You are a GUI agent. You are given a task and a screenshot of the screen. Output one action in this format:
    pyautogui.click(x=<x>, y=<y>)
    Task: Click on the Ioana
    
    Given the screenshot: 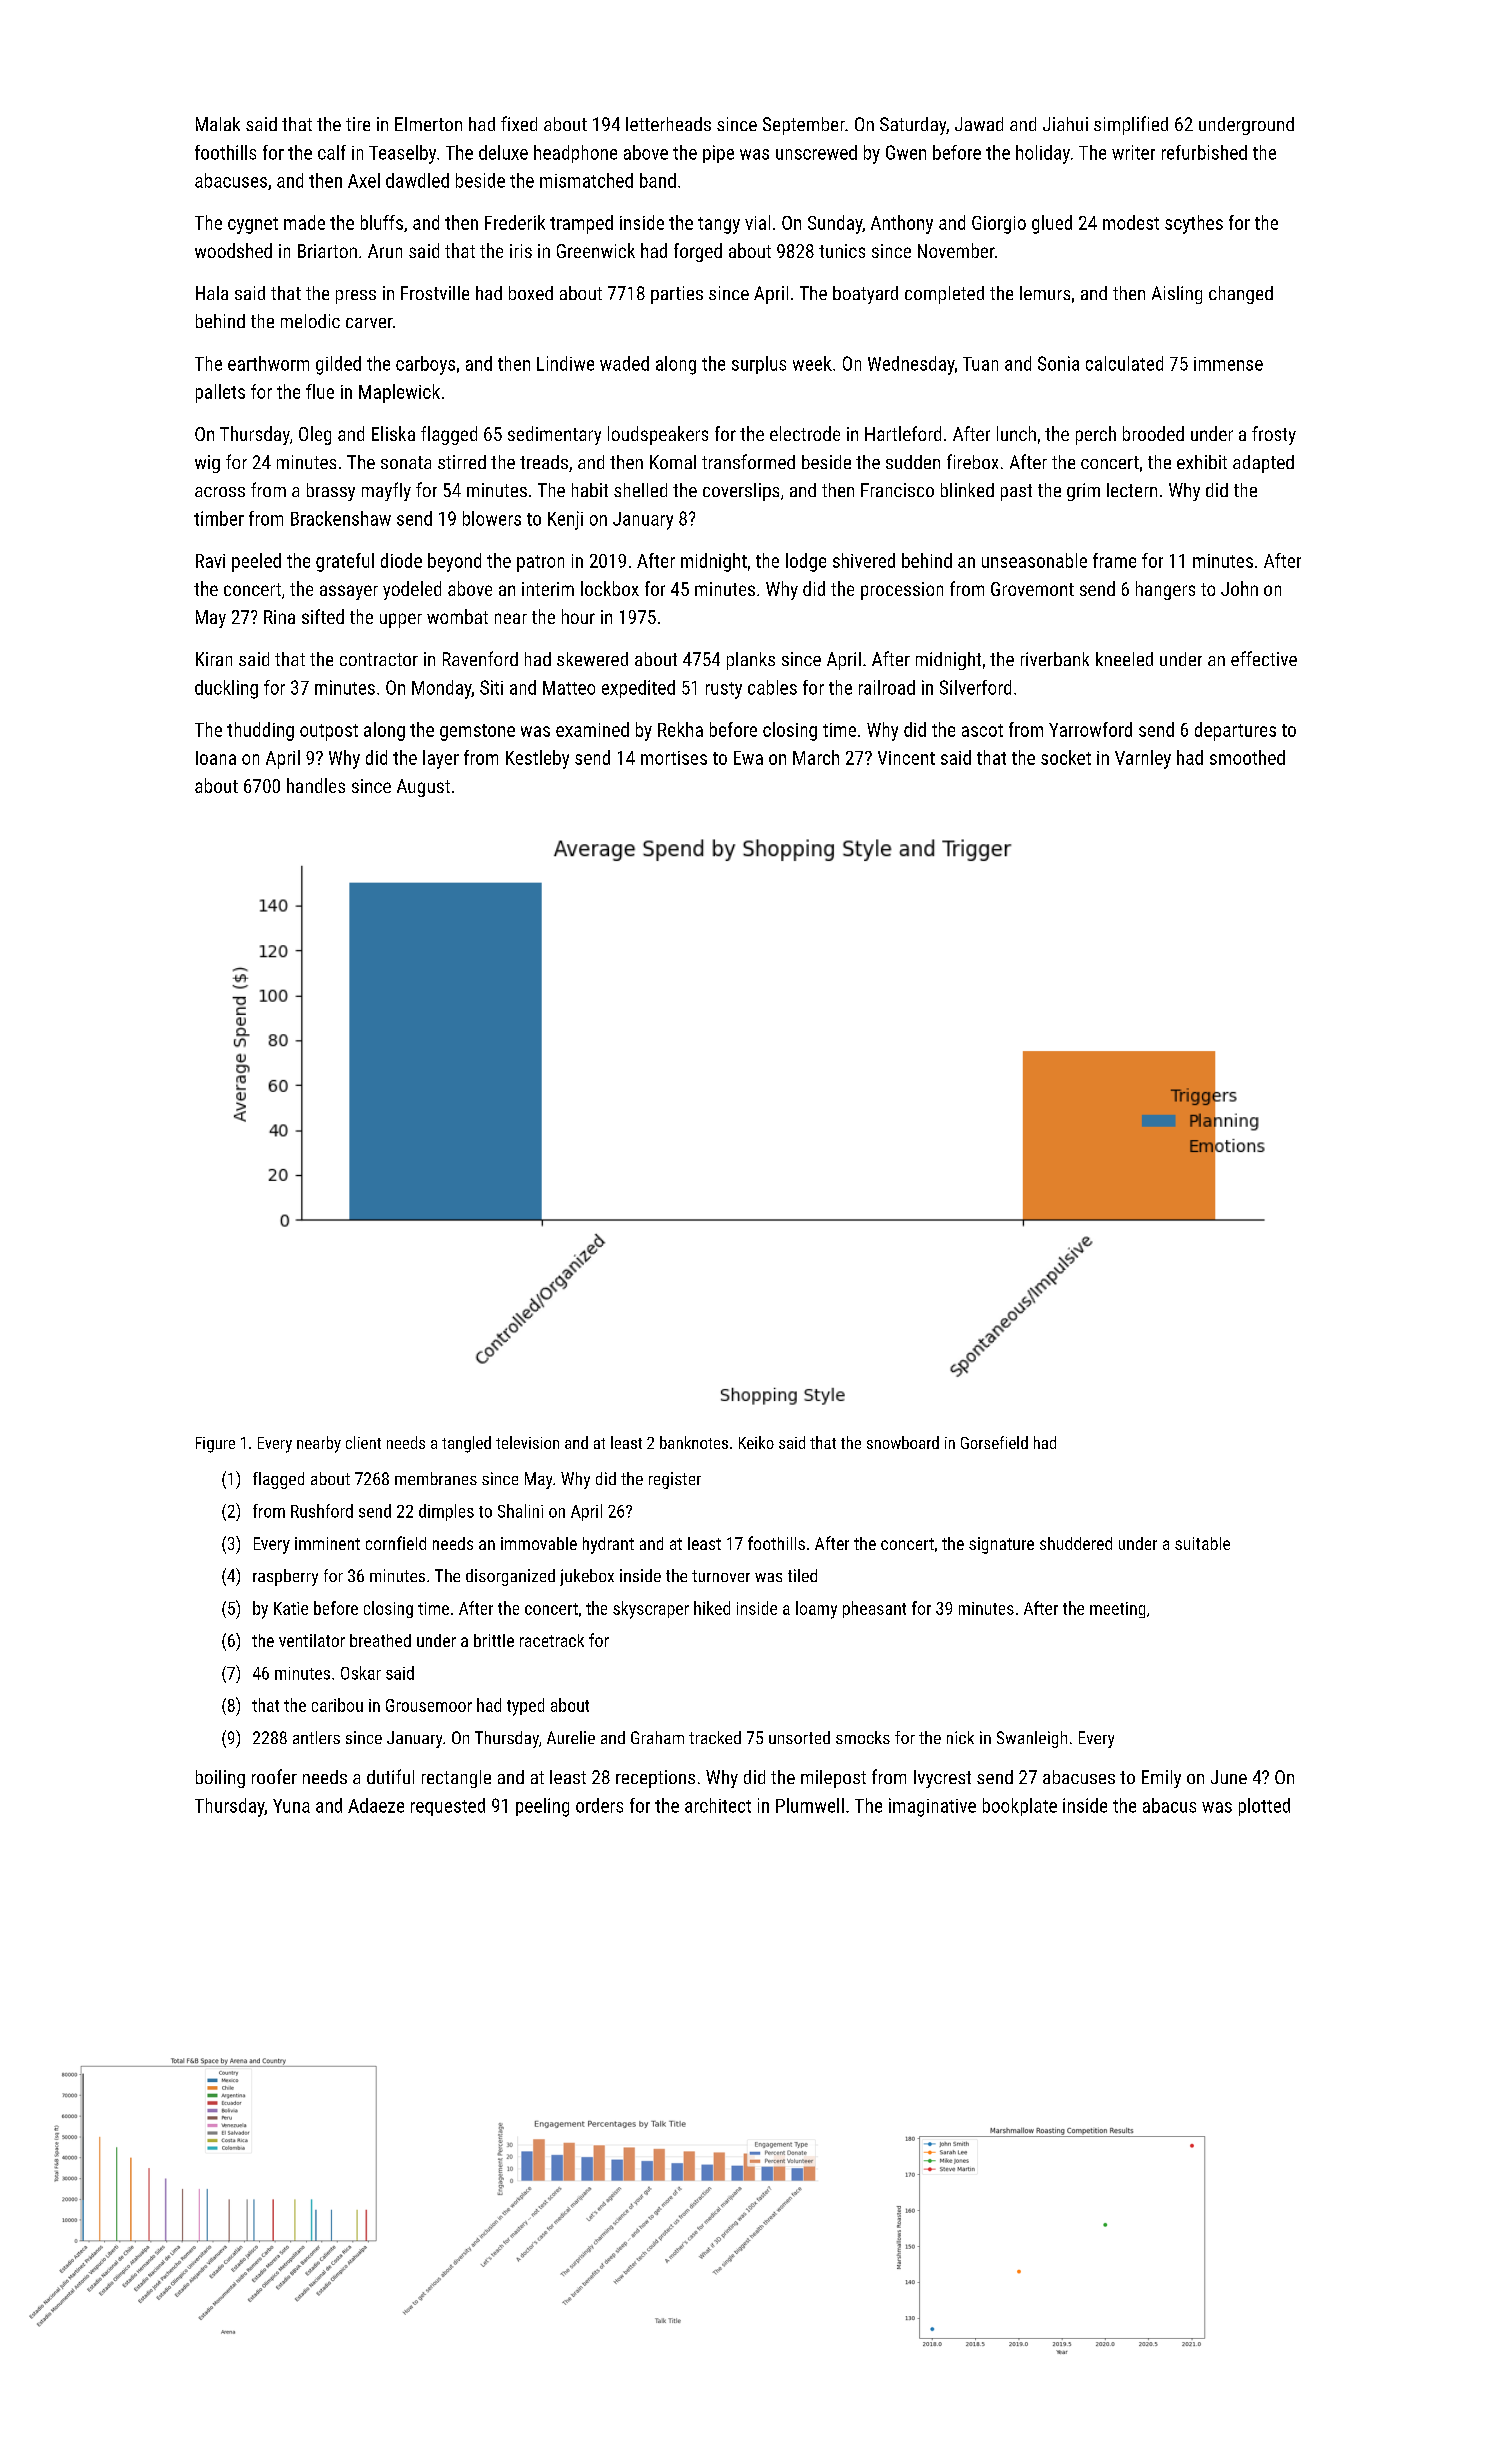 What is the action you would take?
    pyautogui.click(x=216, y=758)
